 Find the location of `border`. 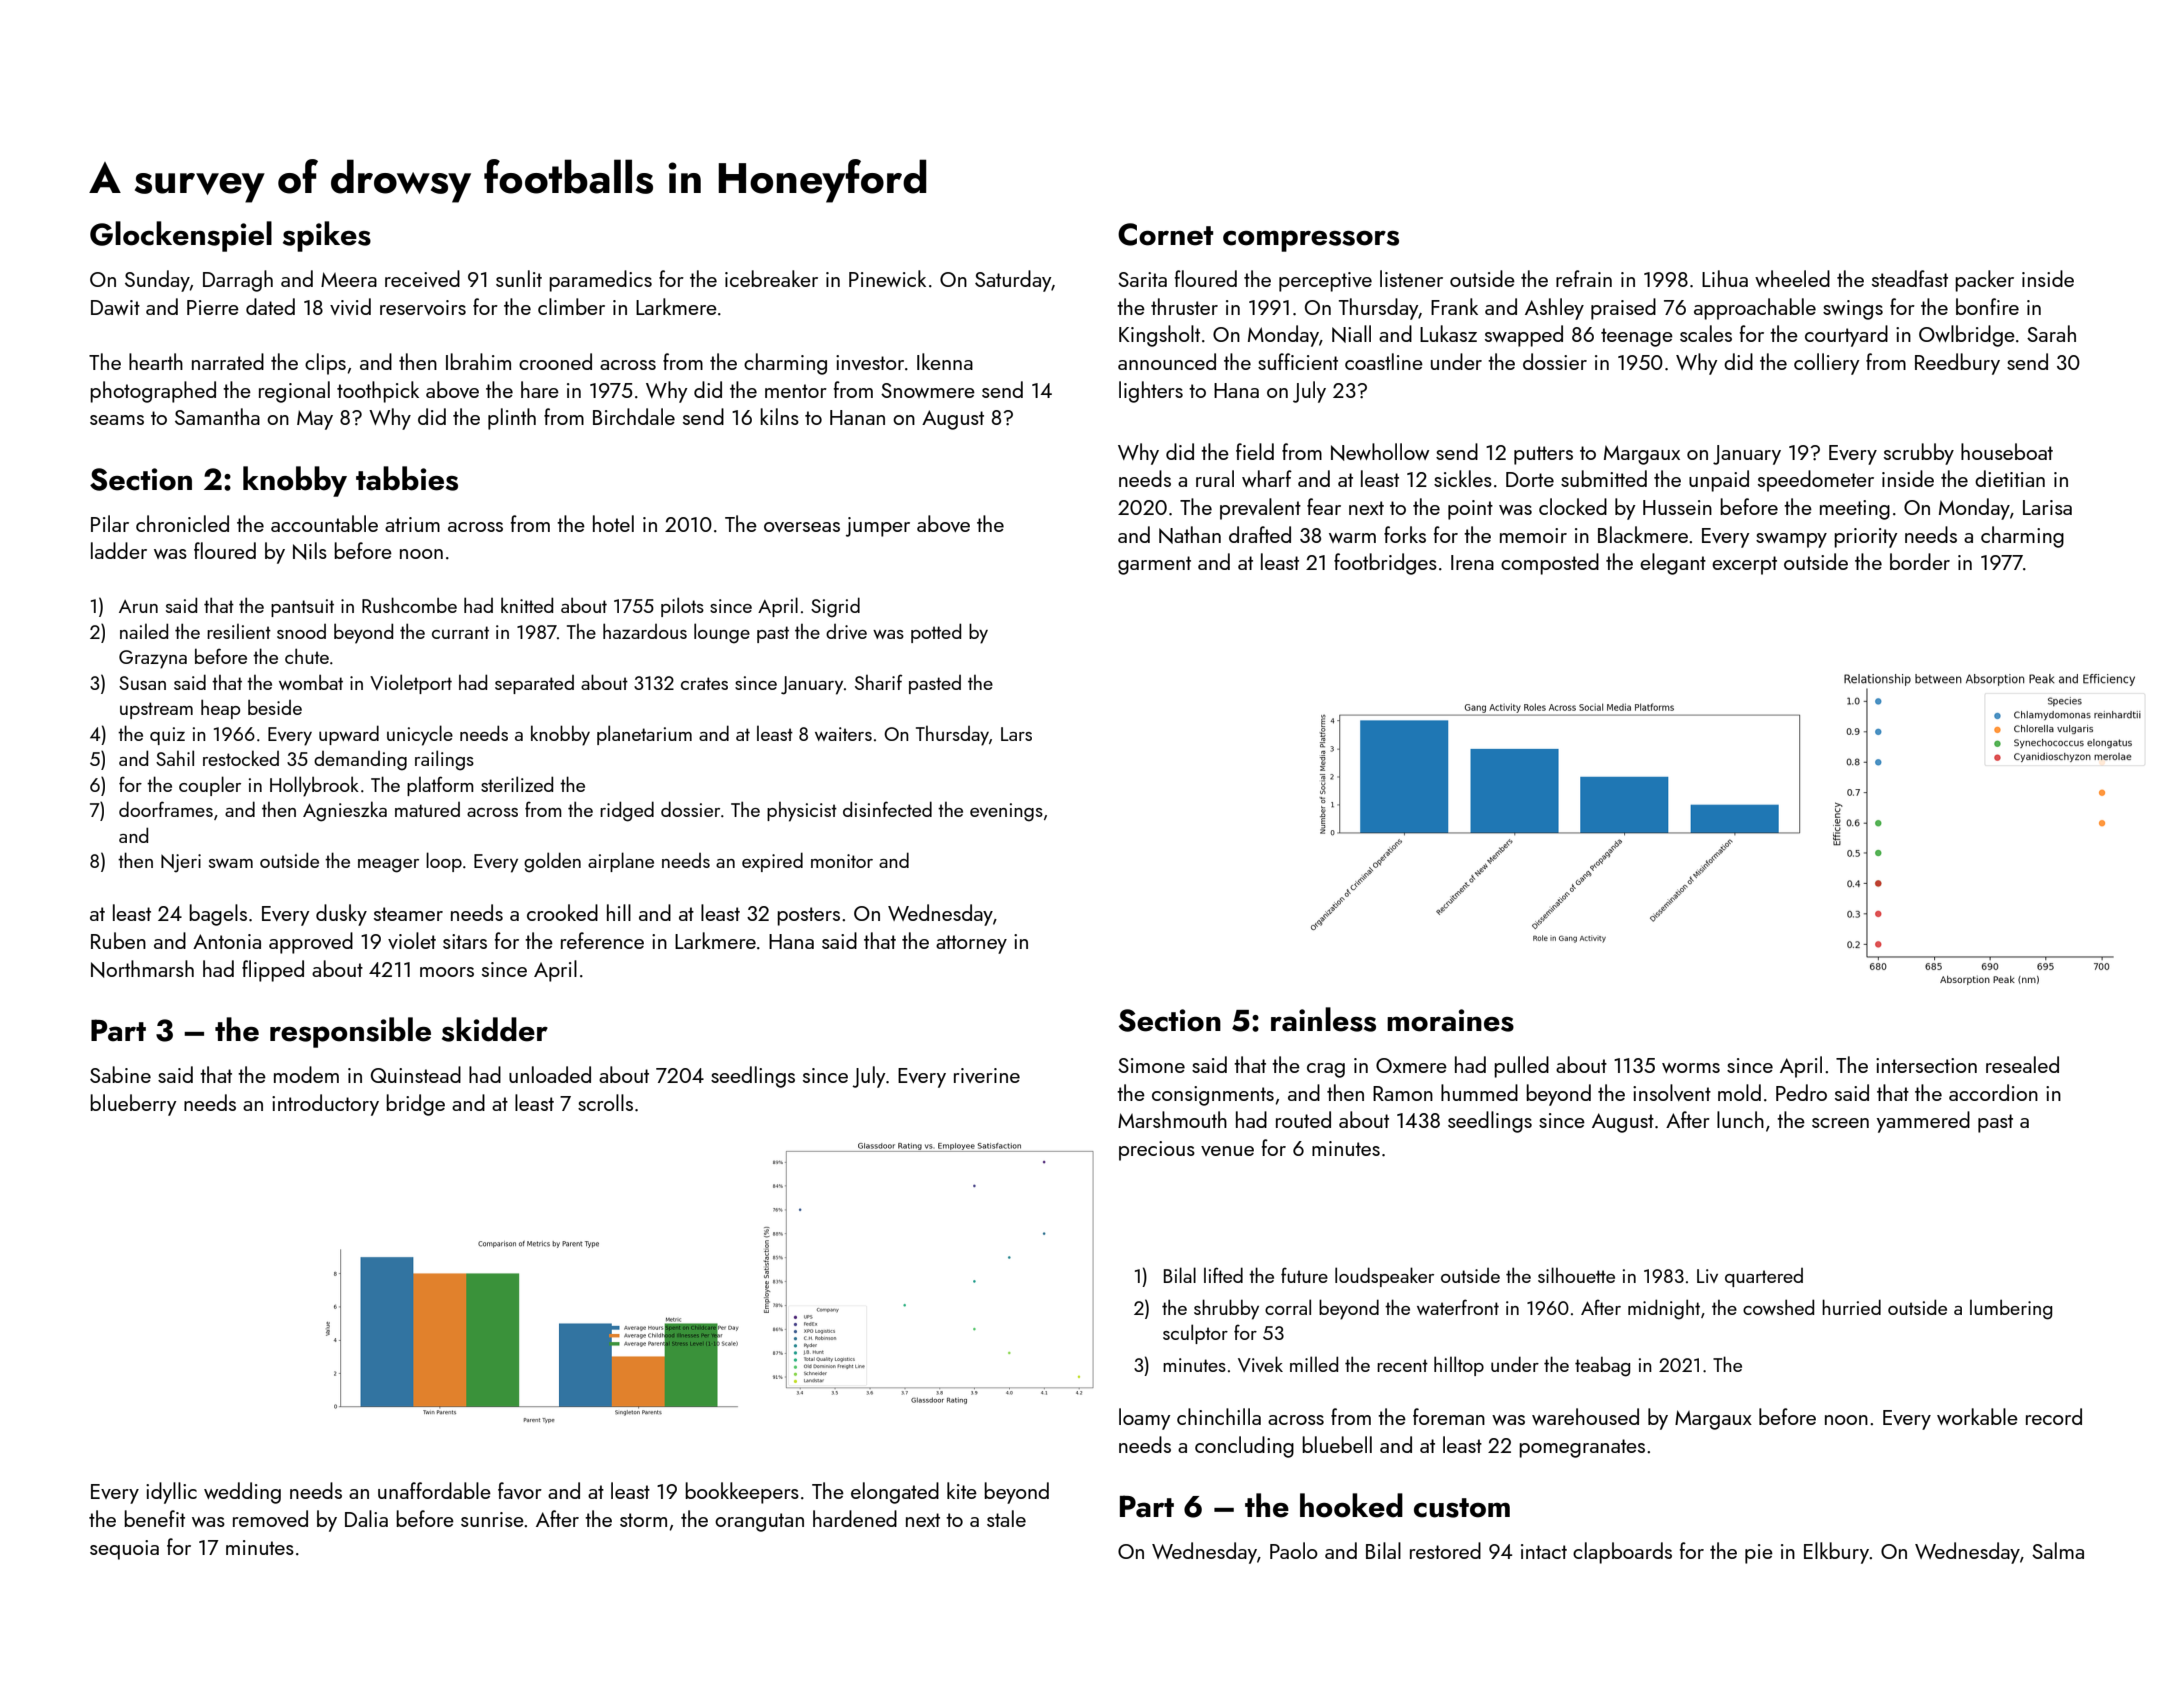

border is located at coordinates (1920, 561).
